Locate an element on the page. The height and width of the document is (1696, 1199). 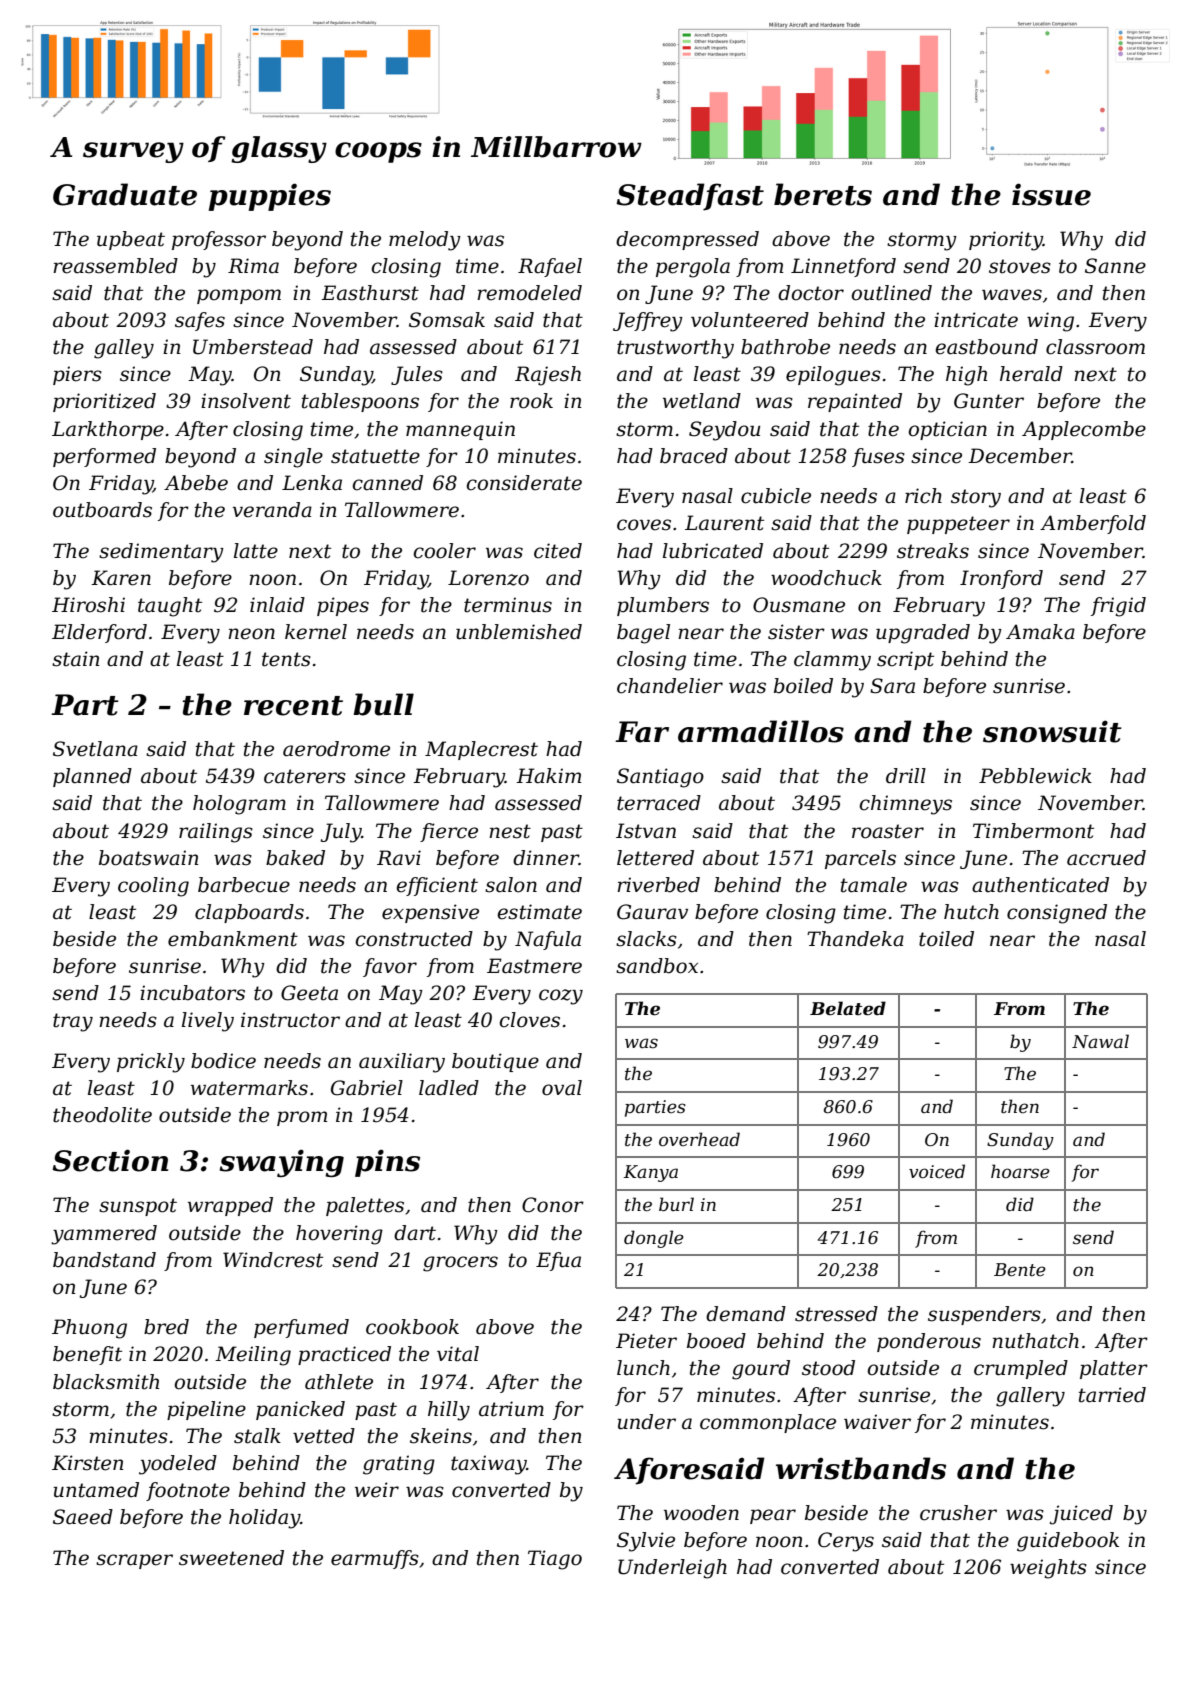
reassembled is located at coordinates (115, 266).
